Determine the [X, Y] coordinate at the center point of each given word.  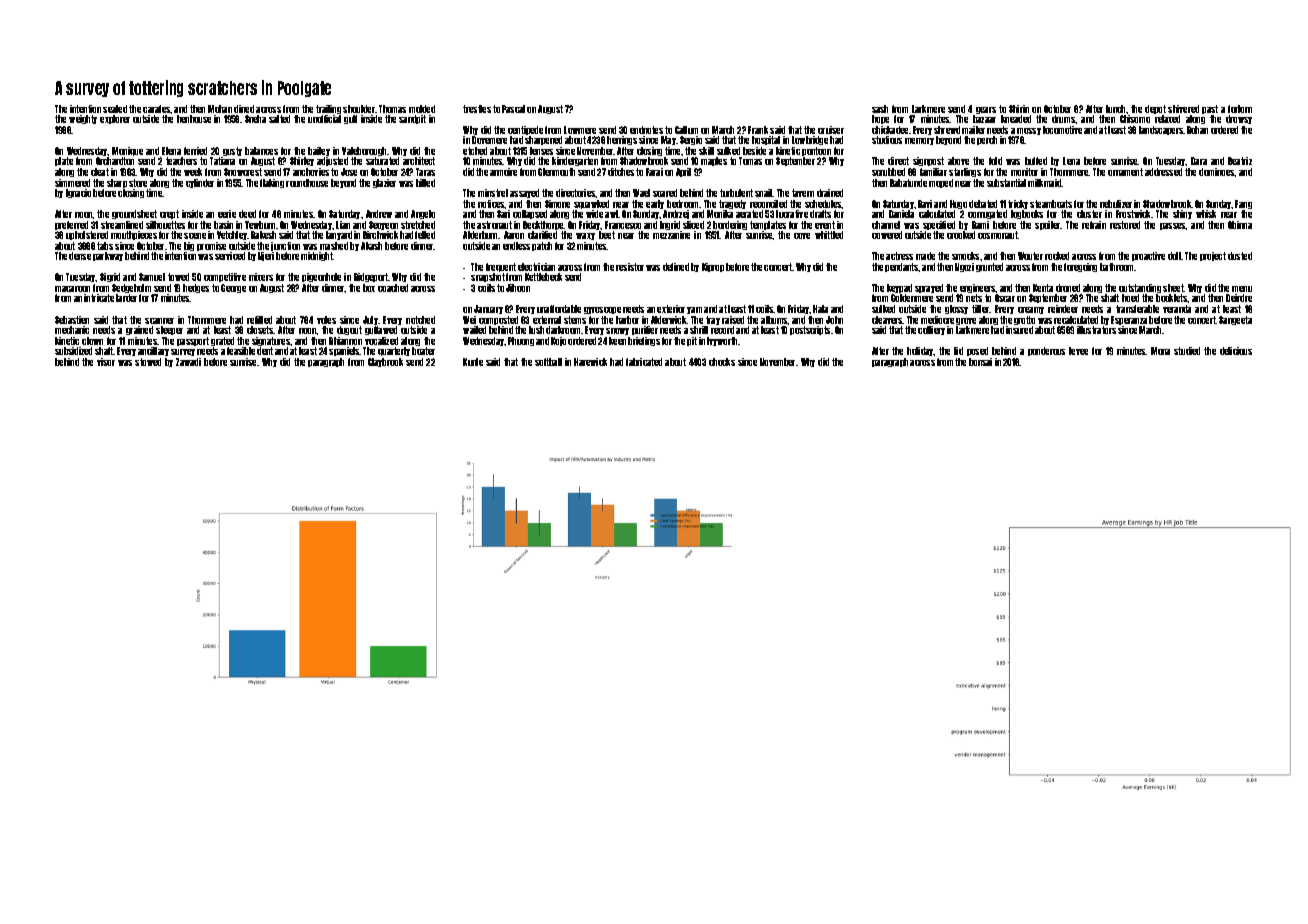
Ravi [925, 204]
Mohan [220, 109]
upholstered [87, 235]
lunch [1115, 109]
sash [880, 109]
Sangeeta [1235, 320]
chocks [722, 362]
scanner [159, 321]
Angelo [423, 214]
